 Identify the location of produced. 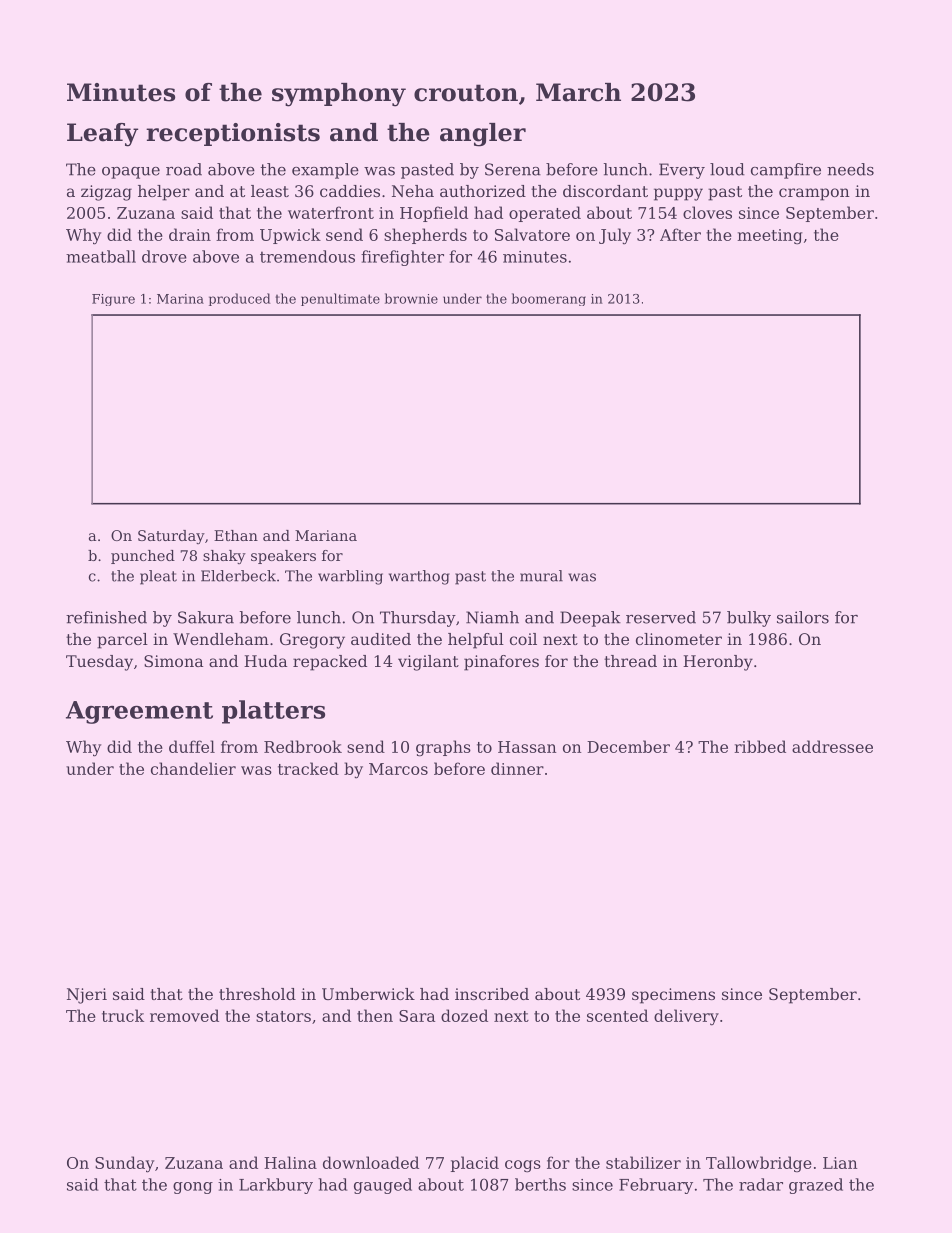
(239, 299).
